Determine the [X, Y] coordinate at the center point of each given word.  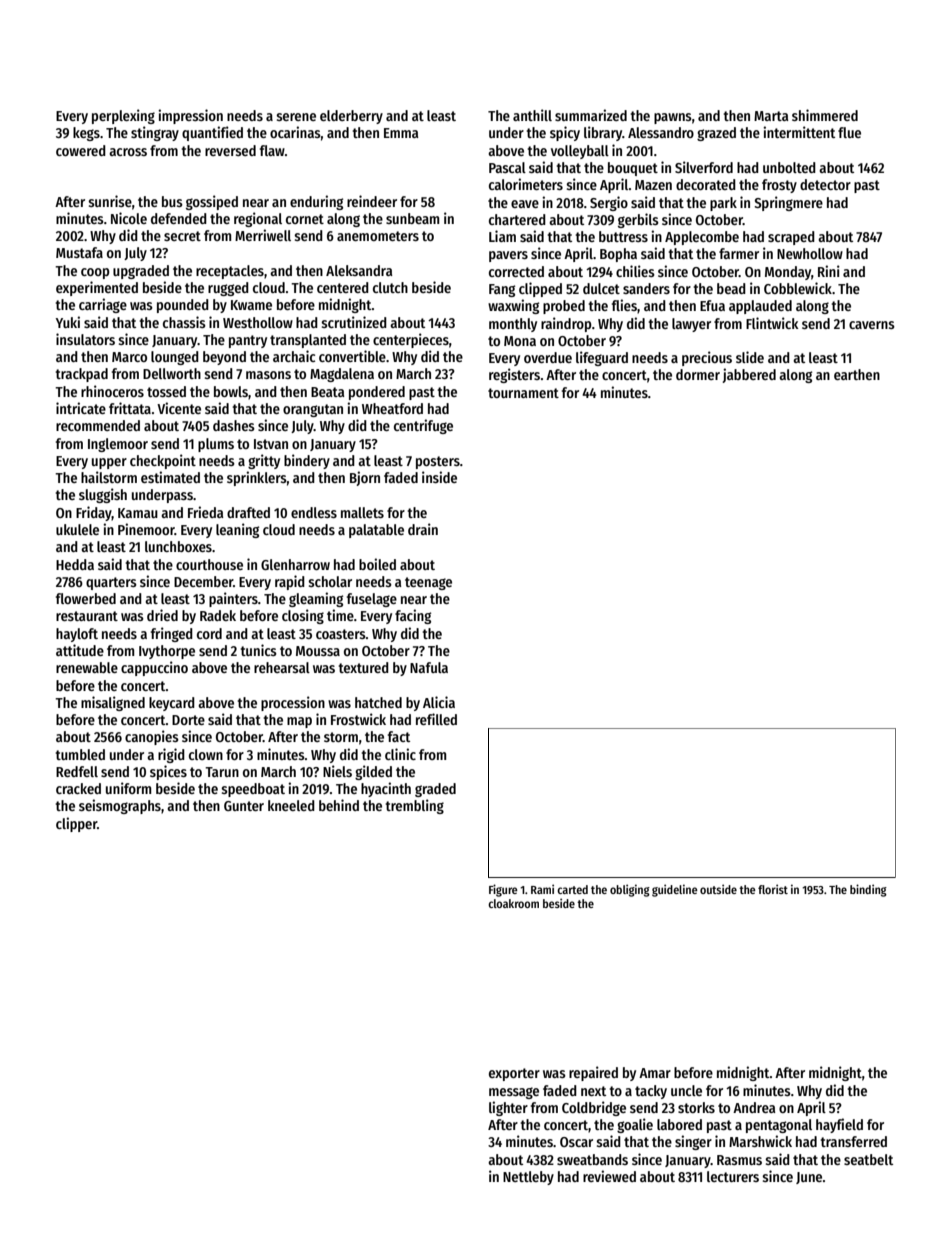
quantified [212, 133]
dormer [698, 374]
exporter [514, 1074]
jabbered [749, 375]
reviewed [609, 1176]
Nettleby [528, 1178]
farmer [739, 253]
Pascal [507, 167]
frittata [130, 408]
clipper [76, 824]
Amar [655, 1073]
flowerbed [86, 598]
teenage [428, 583]
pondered [377, 393]
